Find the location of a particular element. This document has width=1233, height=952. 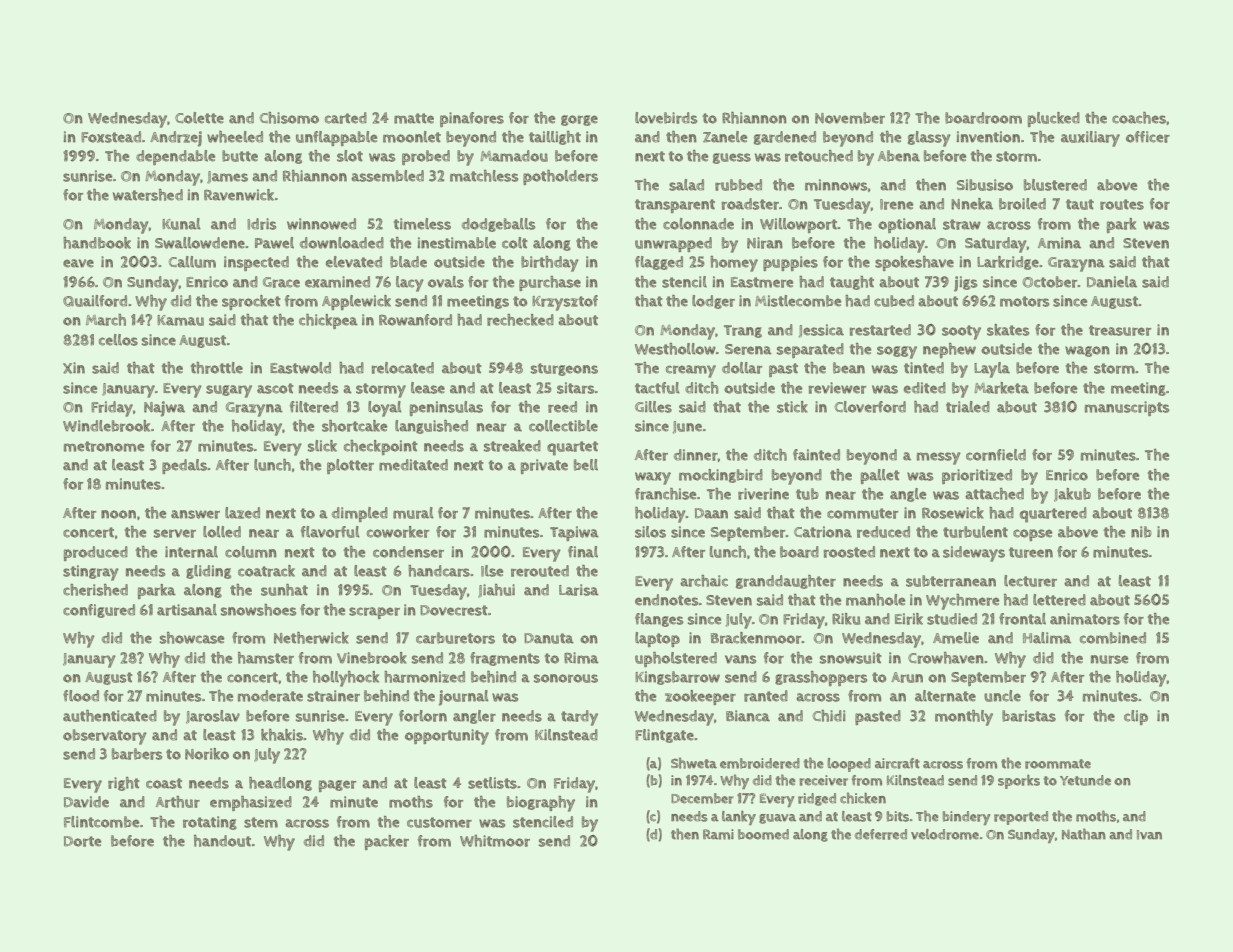

Rami is located at coordinates (718, 834).
